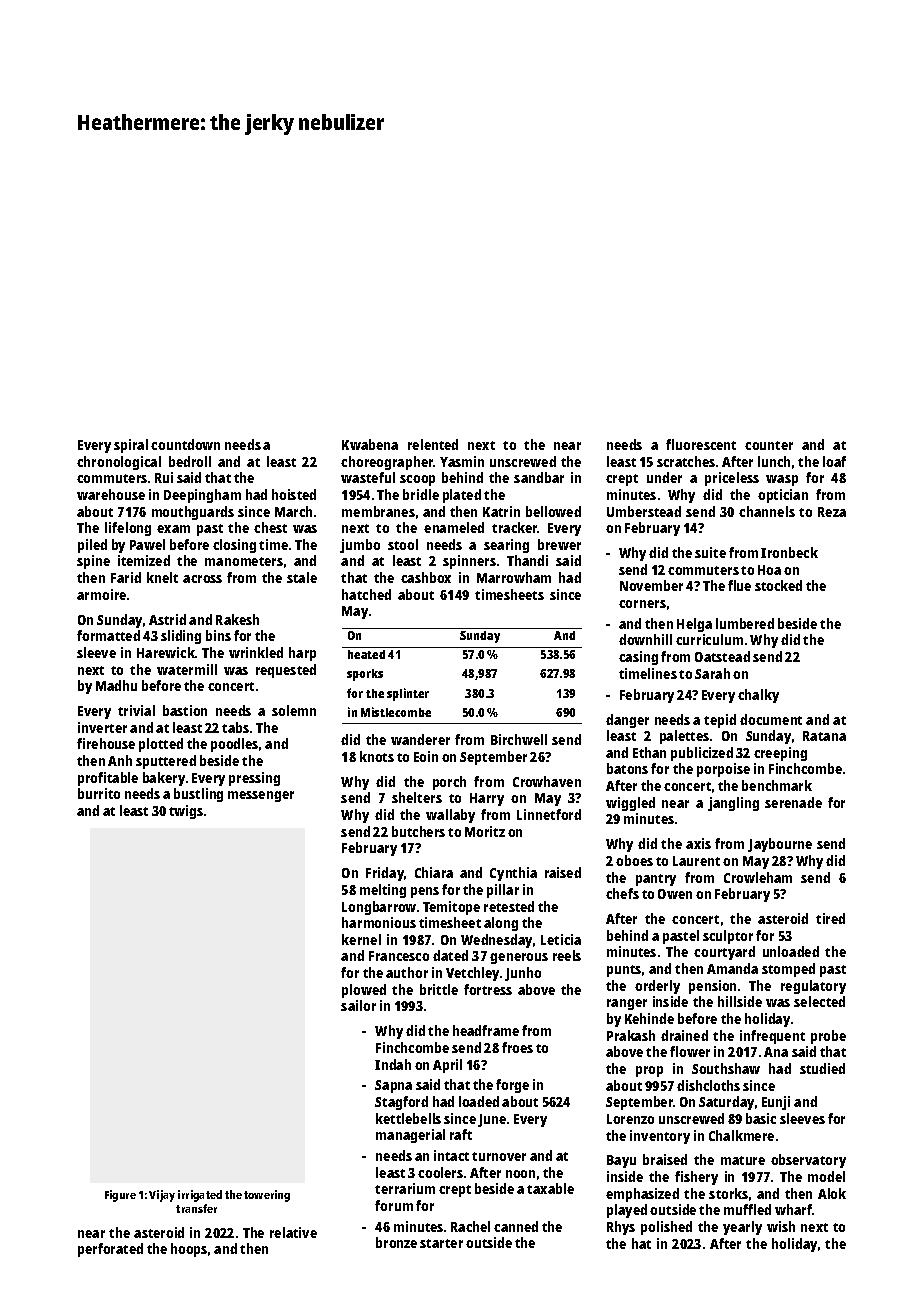 The image size is (924, 1308). Describe the element at coordinates (185, 444) in the image. I see `countdown` at that location.
